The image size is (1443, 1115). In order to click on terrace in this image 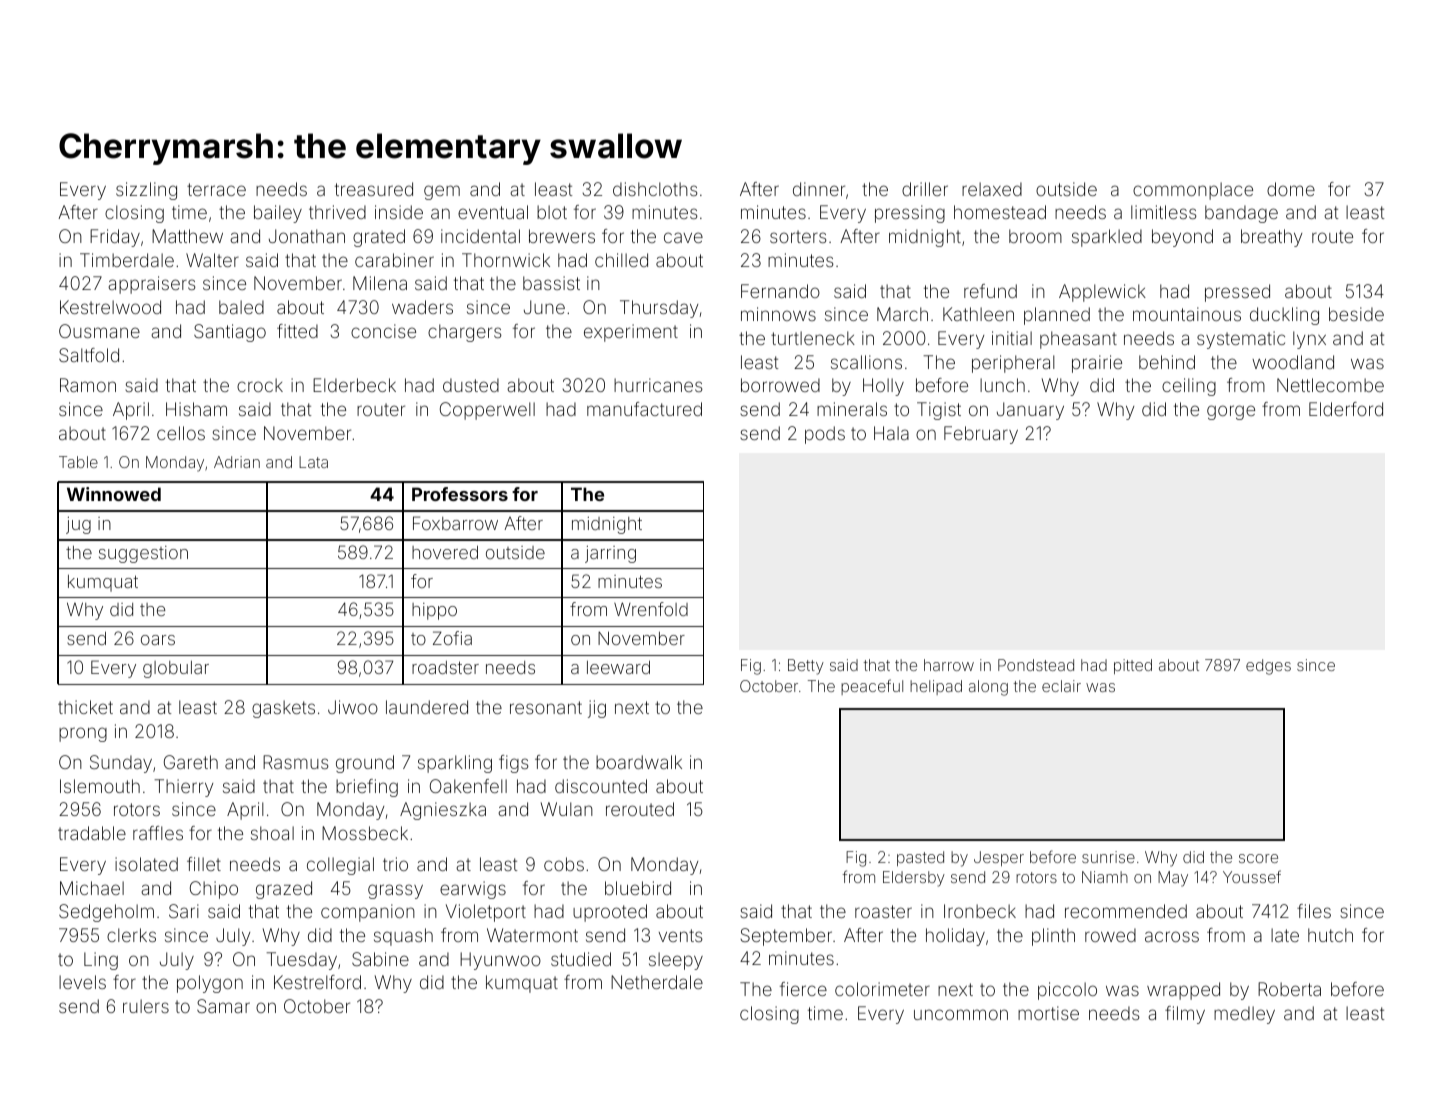, I will do `click(216, 189)`.
